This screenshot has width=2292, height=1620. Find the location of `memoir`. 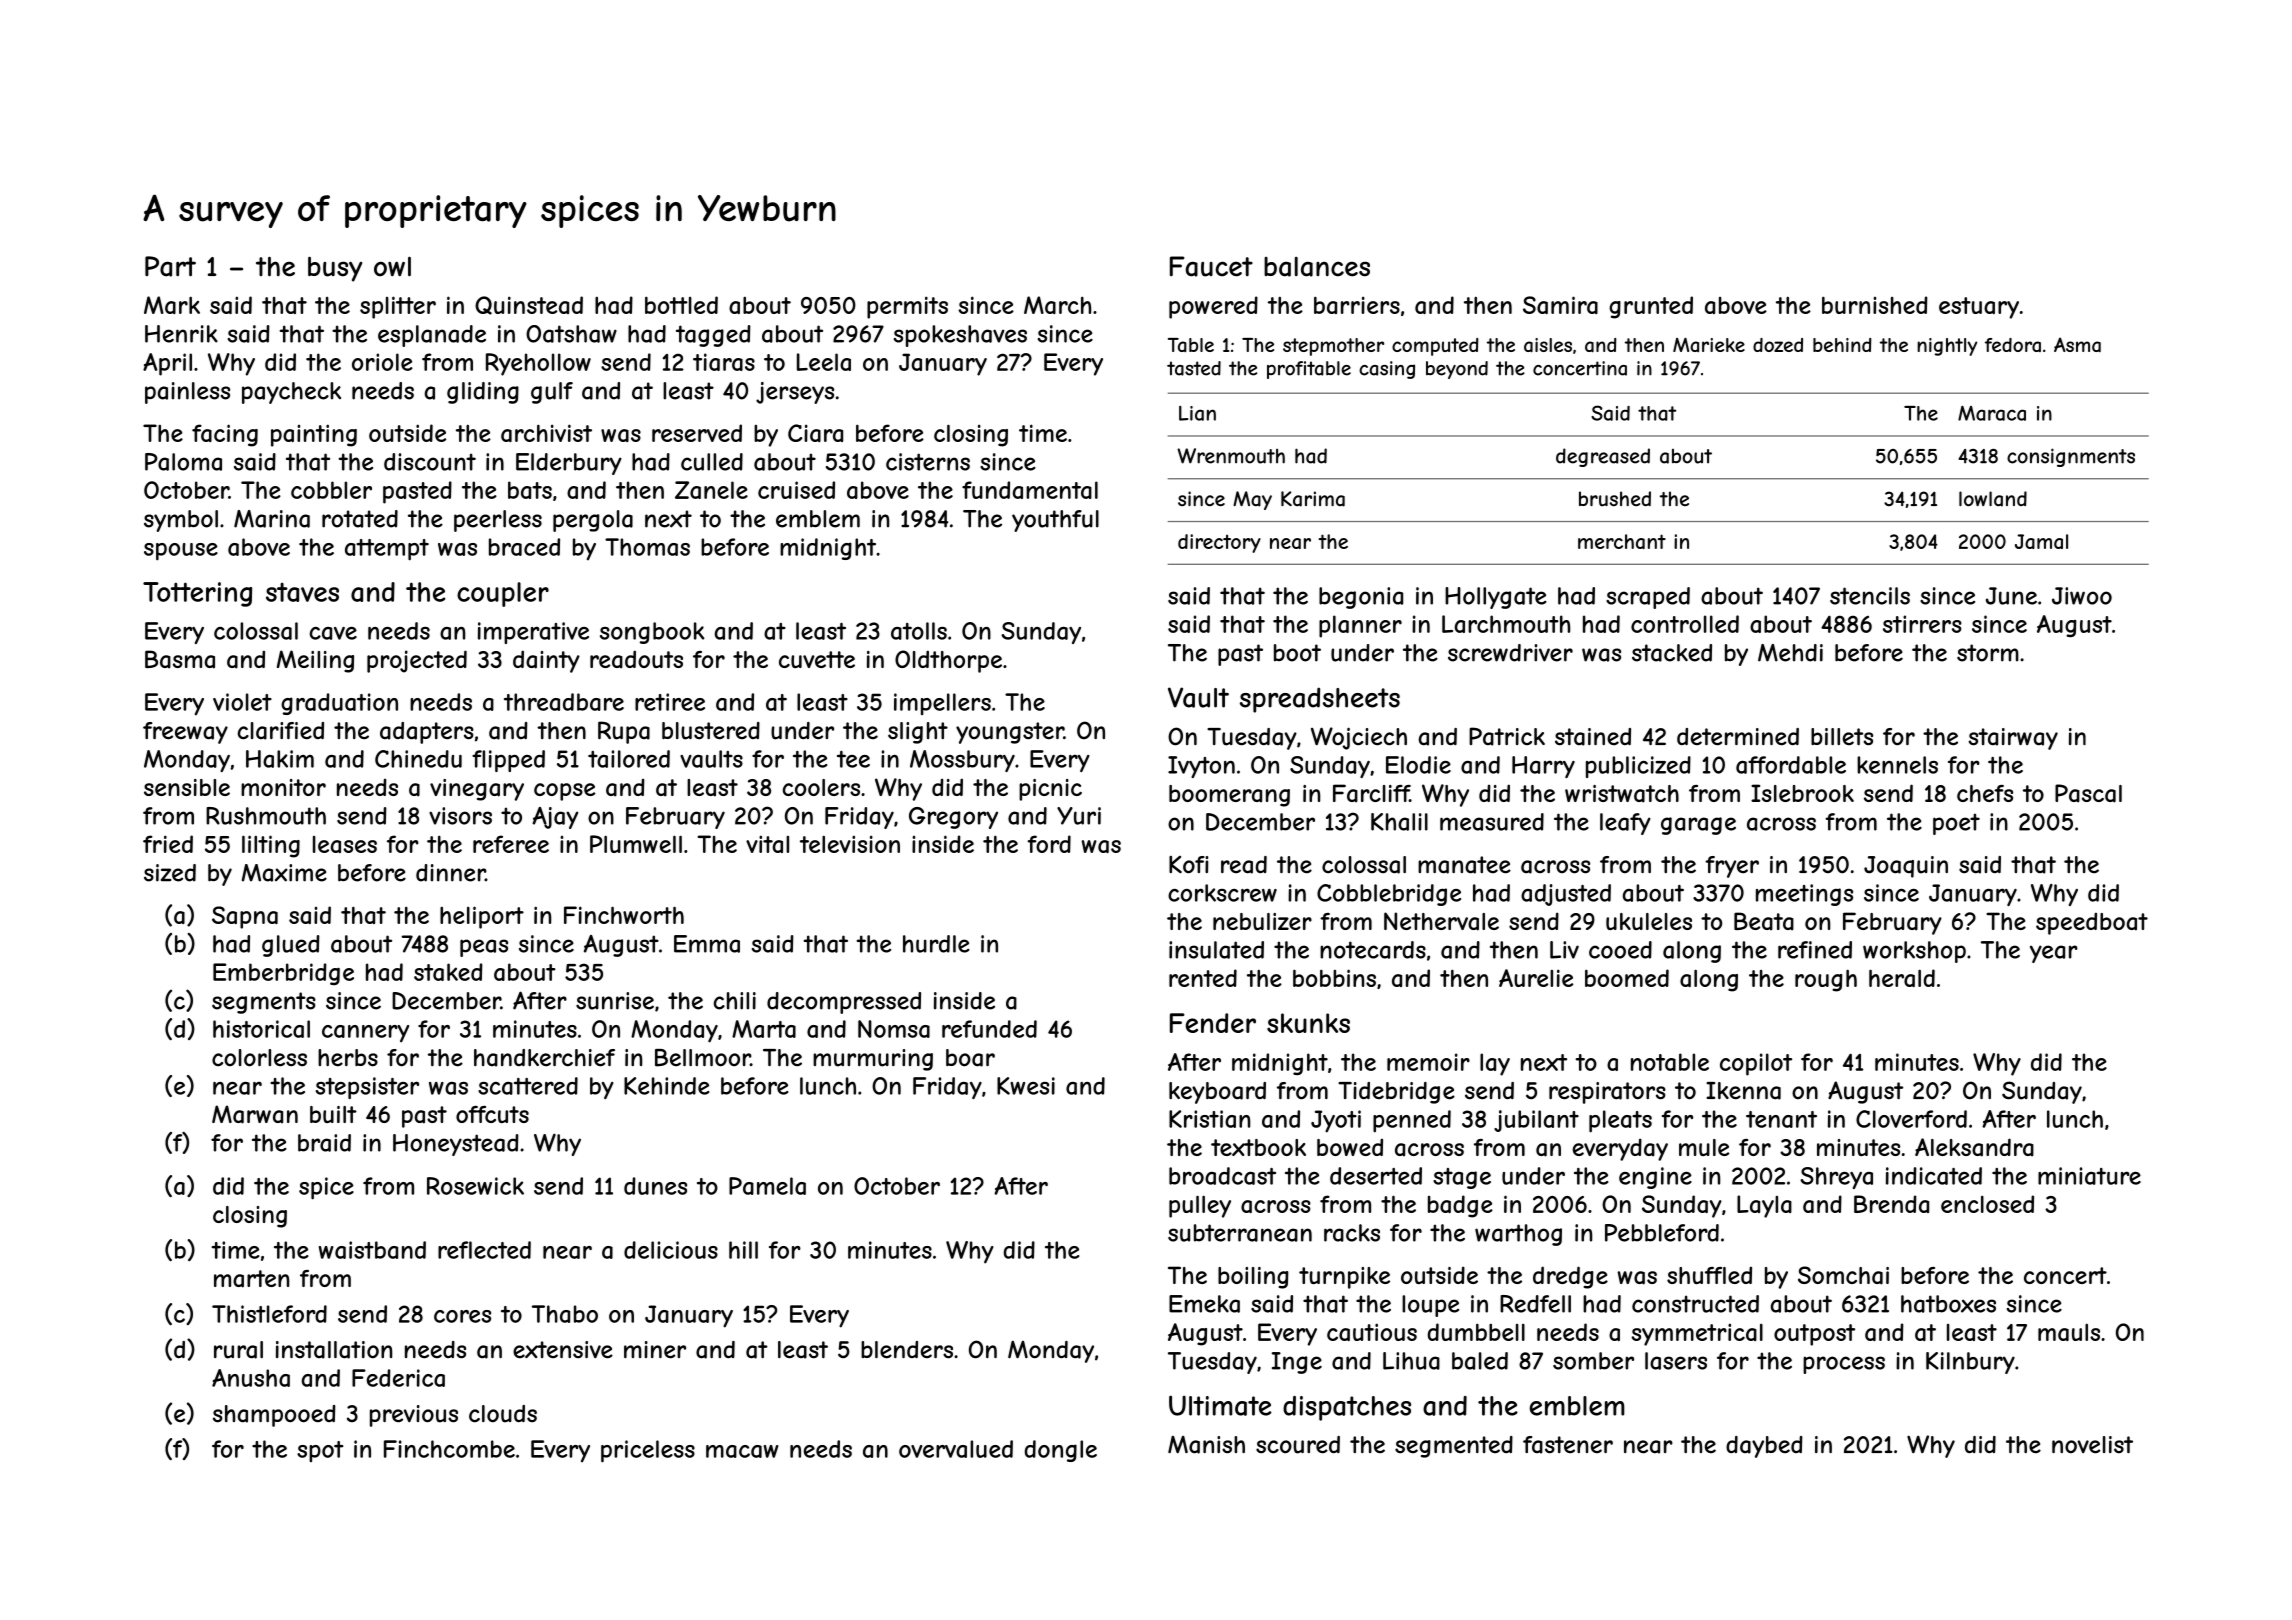

memoir is located at coordinates (1428, 1062).
